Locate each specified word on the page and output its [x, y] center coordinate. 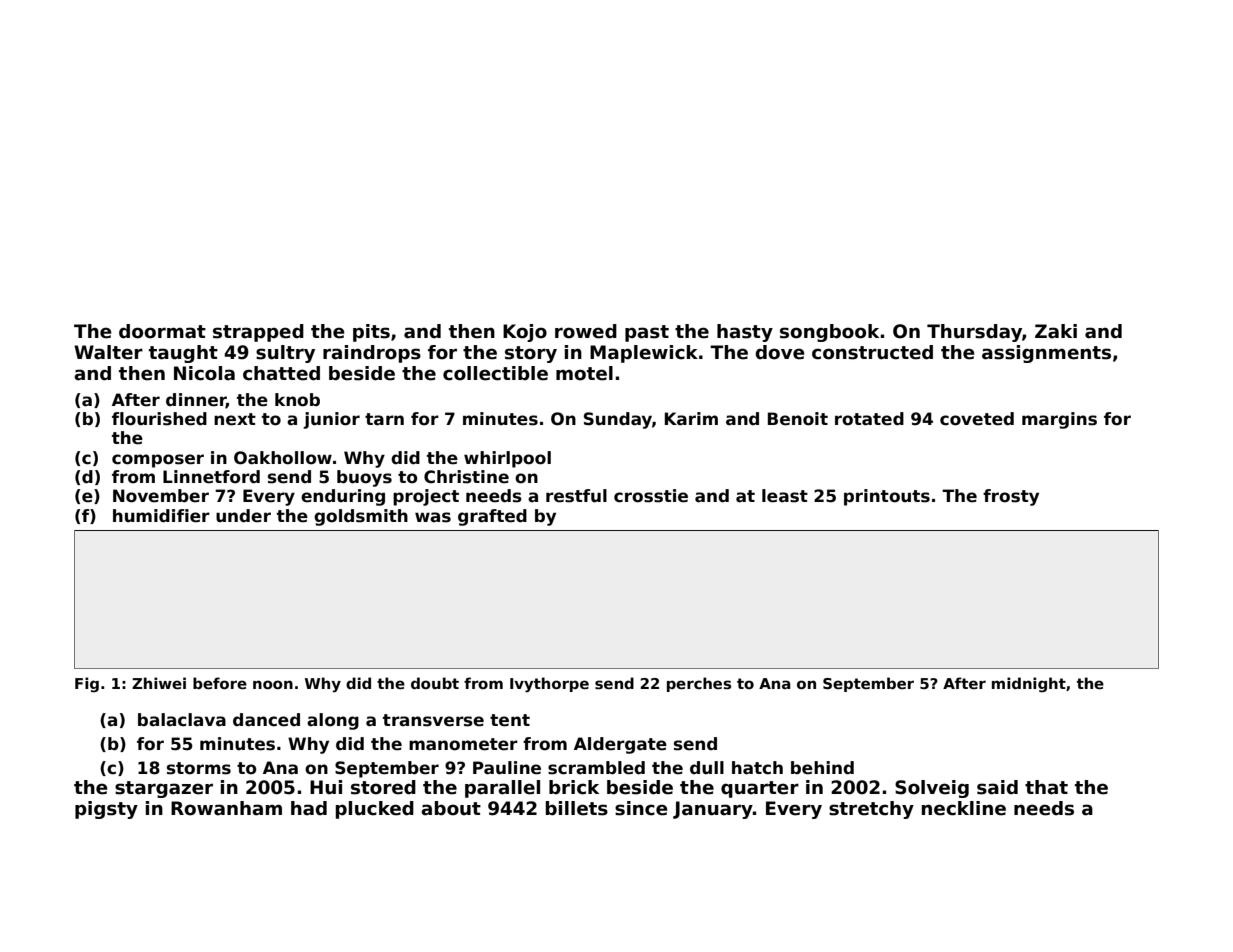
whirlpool [507, 459]
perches [699, 684]
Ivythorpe [549, 685]
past [647, 333]
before [220, 683]
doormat [162, 331]
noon [273, 684]
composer [158, 461]
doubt [435, 683]
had [309, 808]
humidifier [161, 516]
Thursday [974, 333]
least [785, 496]
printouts [887, 497]
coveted [977, 419]
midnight [1029, 684]
